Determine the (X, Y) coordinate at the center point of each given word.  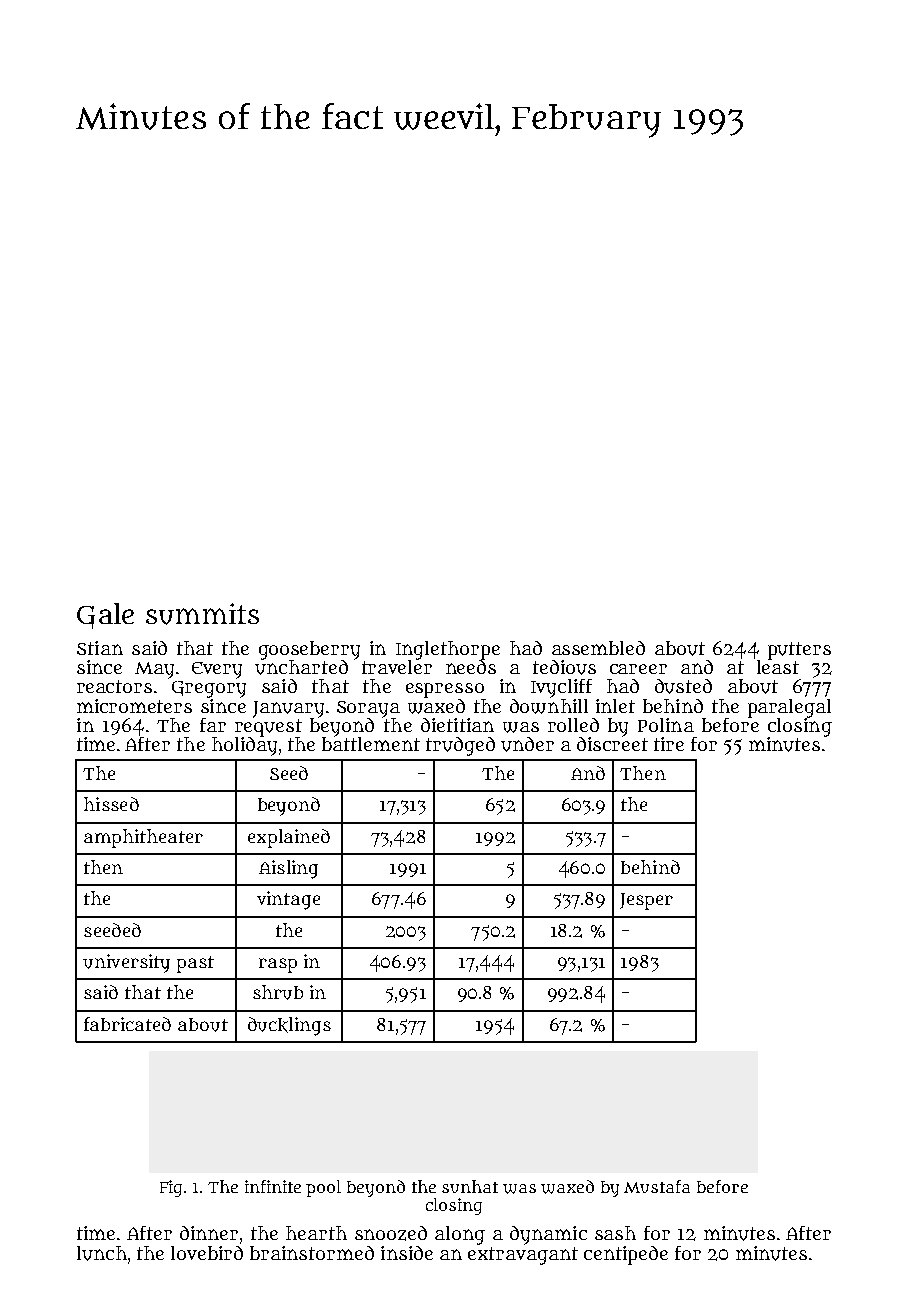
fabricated (127, 1024)
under (527, 744)
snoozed (391, 1233)
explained (289, 838)
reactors (114, 686)
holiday (244, 746)
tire (669, 744)
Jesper (646, 901)
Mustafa (657, 1186)
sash (615, 1233)
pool (323, 1188)
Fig (171, 1188)
